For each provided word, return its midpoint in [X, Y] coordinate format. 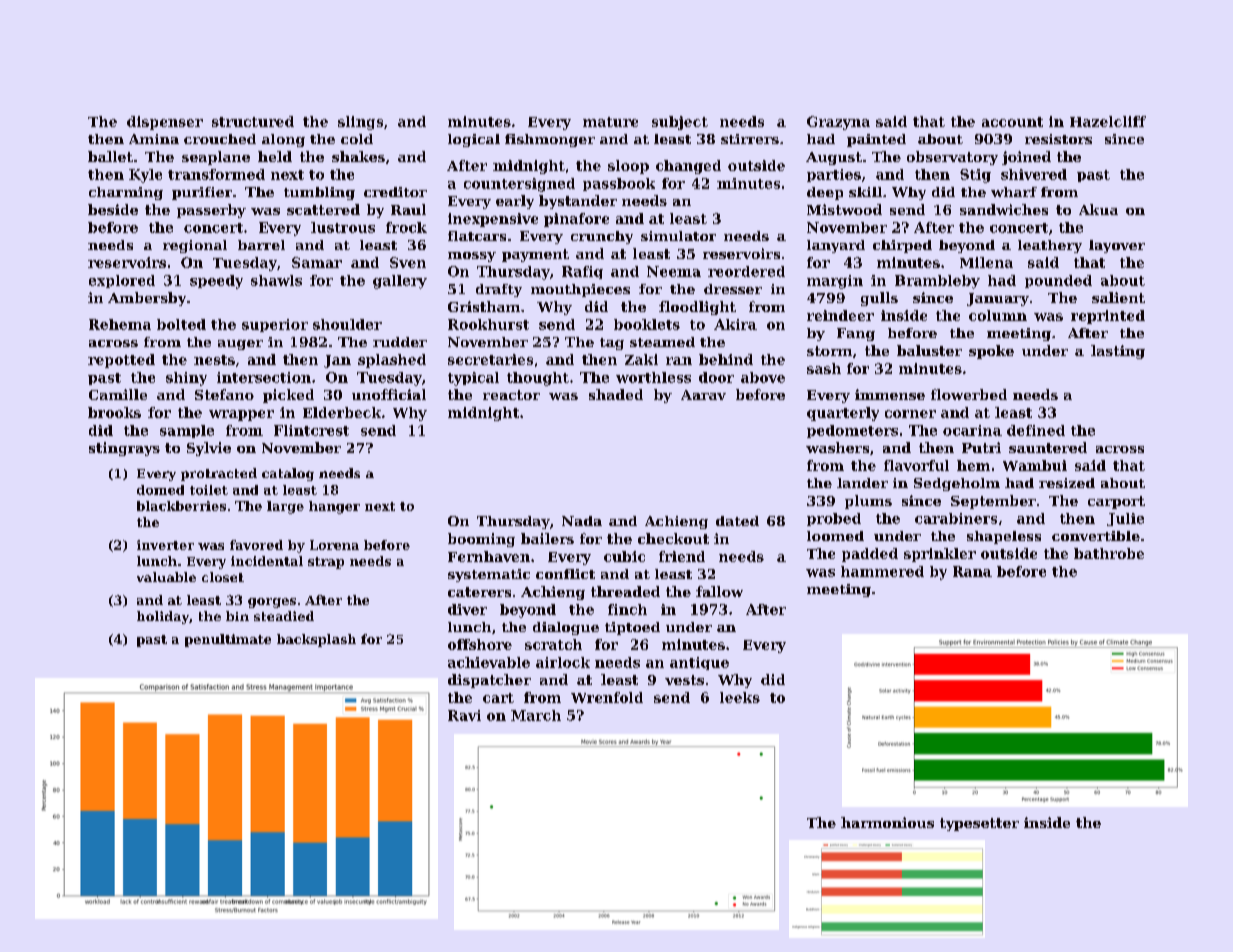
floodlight [697, 308]
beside [113, 209]
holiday [163, 617]
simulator [678, 236]
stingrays [124, 449]
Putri [981, 447]
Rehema [120, 324]
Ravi [464, 715]
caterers [479, 592]
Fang [856, 334]
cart [498, 698]
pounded [1058, 281]
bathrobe [1109, 553]
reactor [511, 395]
